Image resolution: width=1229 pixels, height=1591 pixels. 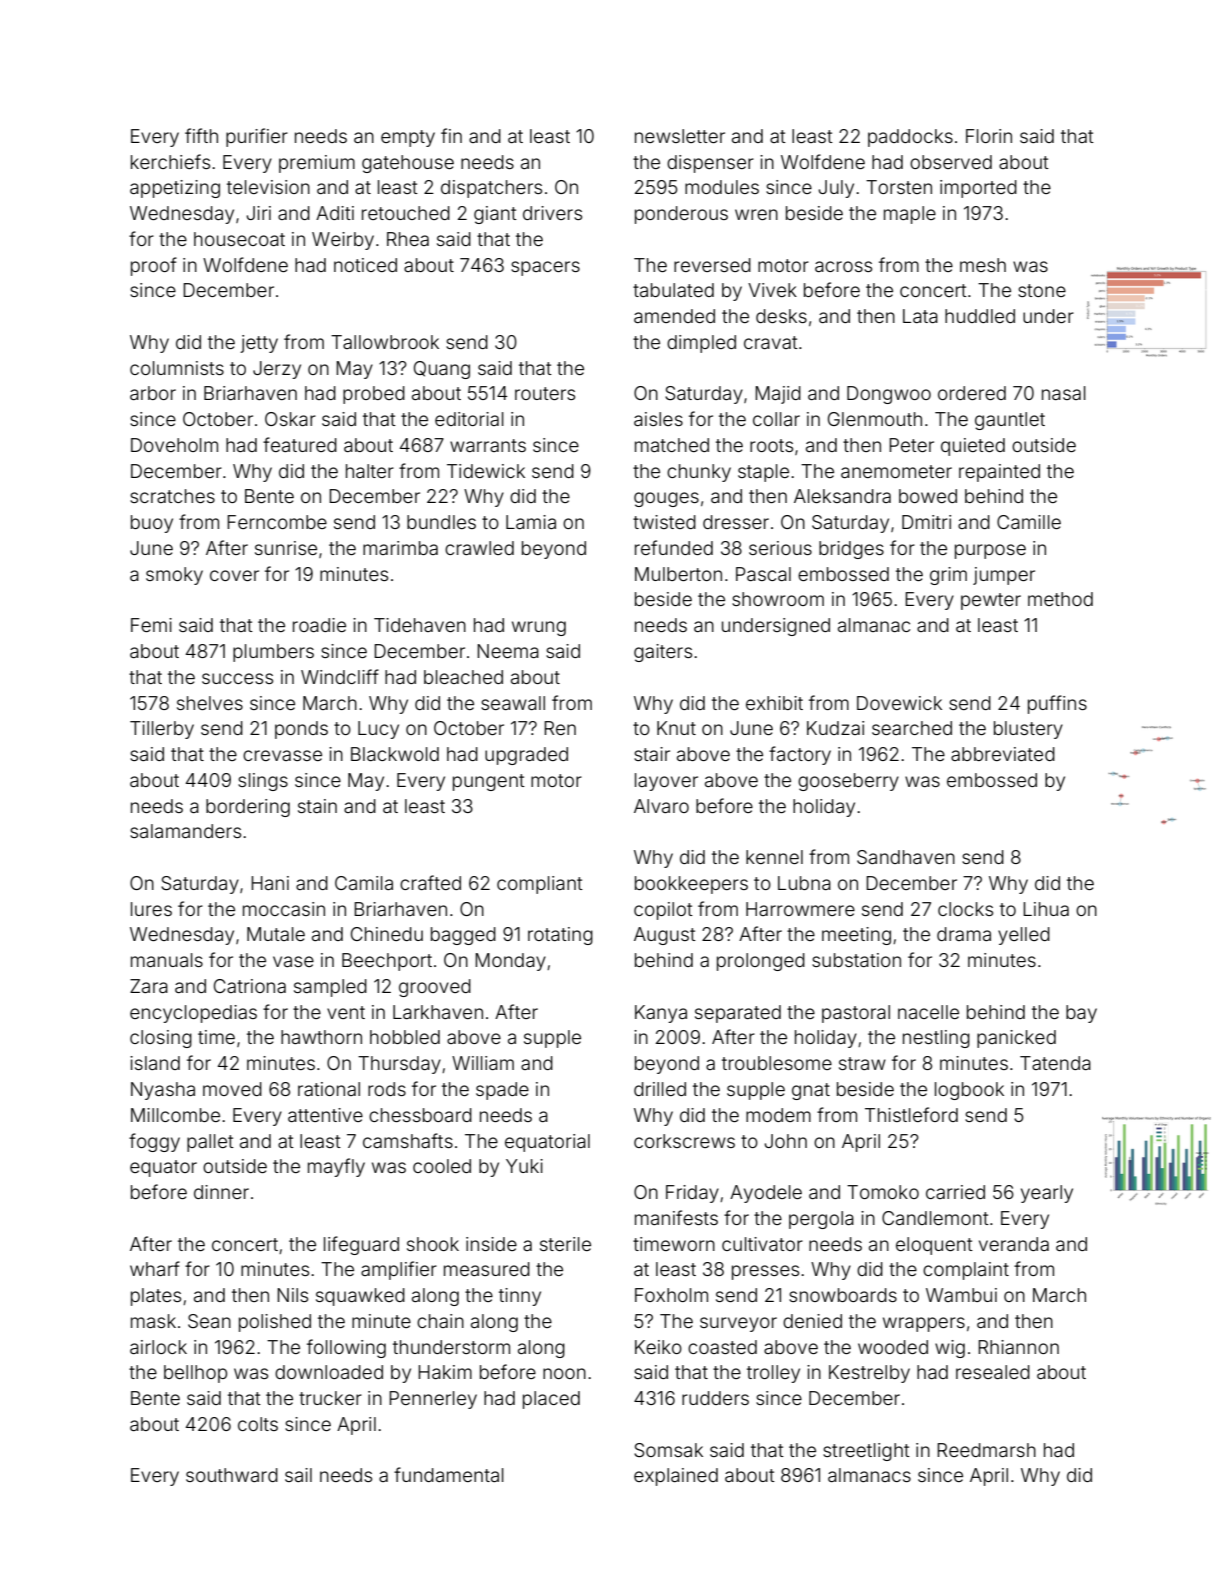 I want to click on Alvaro, so click(x=661, y=806).
